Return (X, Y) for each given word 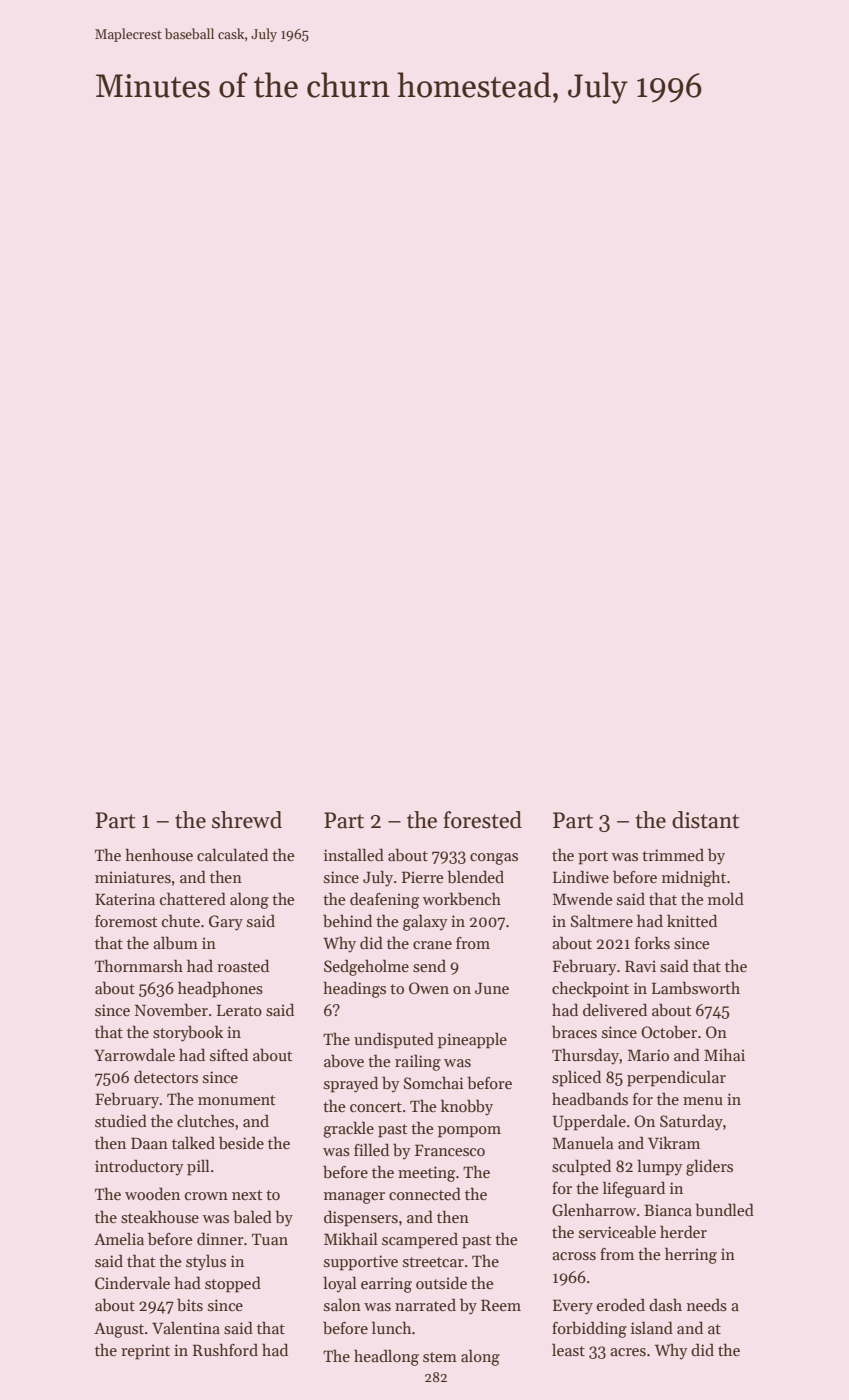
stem (440, 1357)
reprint (145, 1352)
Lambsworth (696, 988)
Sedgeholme (366, 967)
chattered (193, 898)
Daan (149, 1143)
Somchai (433, 1083)
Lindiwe (581, 877)
